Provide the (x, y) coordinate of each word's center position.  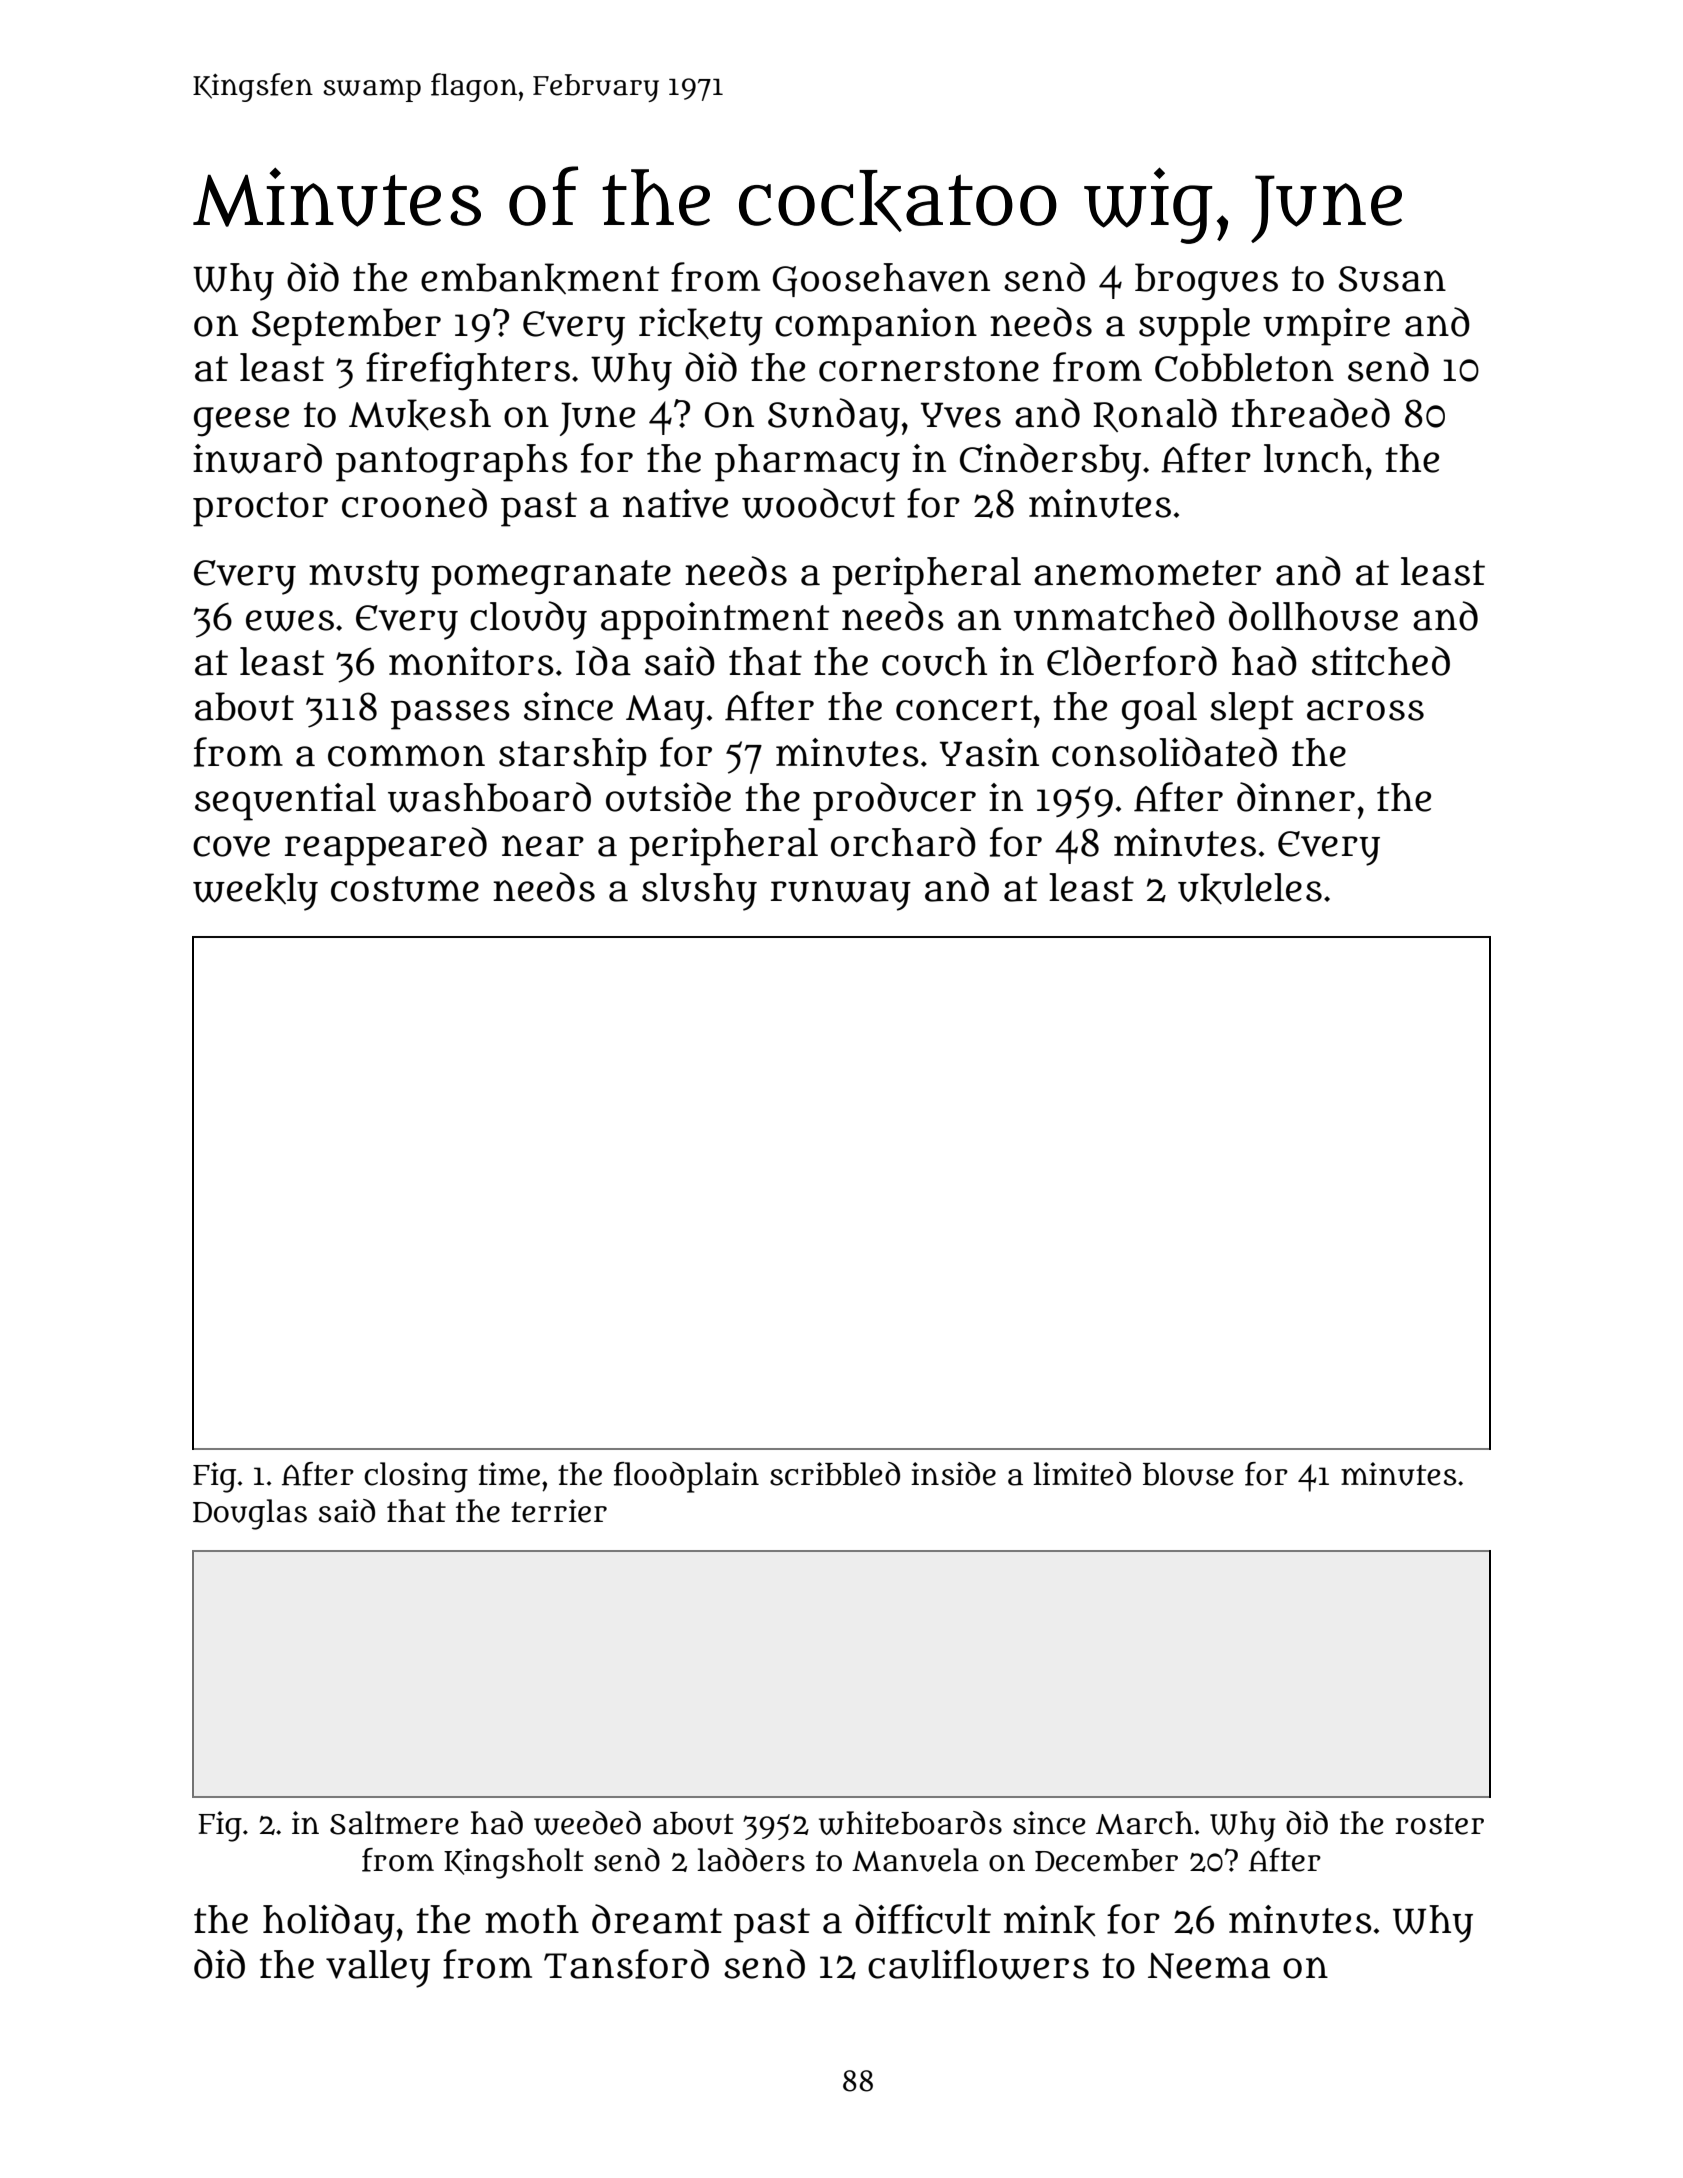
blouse (1188, 1474)
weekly (255, 892)
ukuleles (1250, 889)
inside (953, 1474)
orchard (903, 842)
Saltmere (394, 1823)
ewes (290, 621)
